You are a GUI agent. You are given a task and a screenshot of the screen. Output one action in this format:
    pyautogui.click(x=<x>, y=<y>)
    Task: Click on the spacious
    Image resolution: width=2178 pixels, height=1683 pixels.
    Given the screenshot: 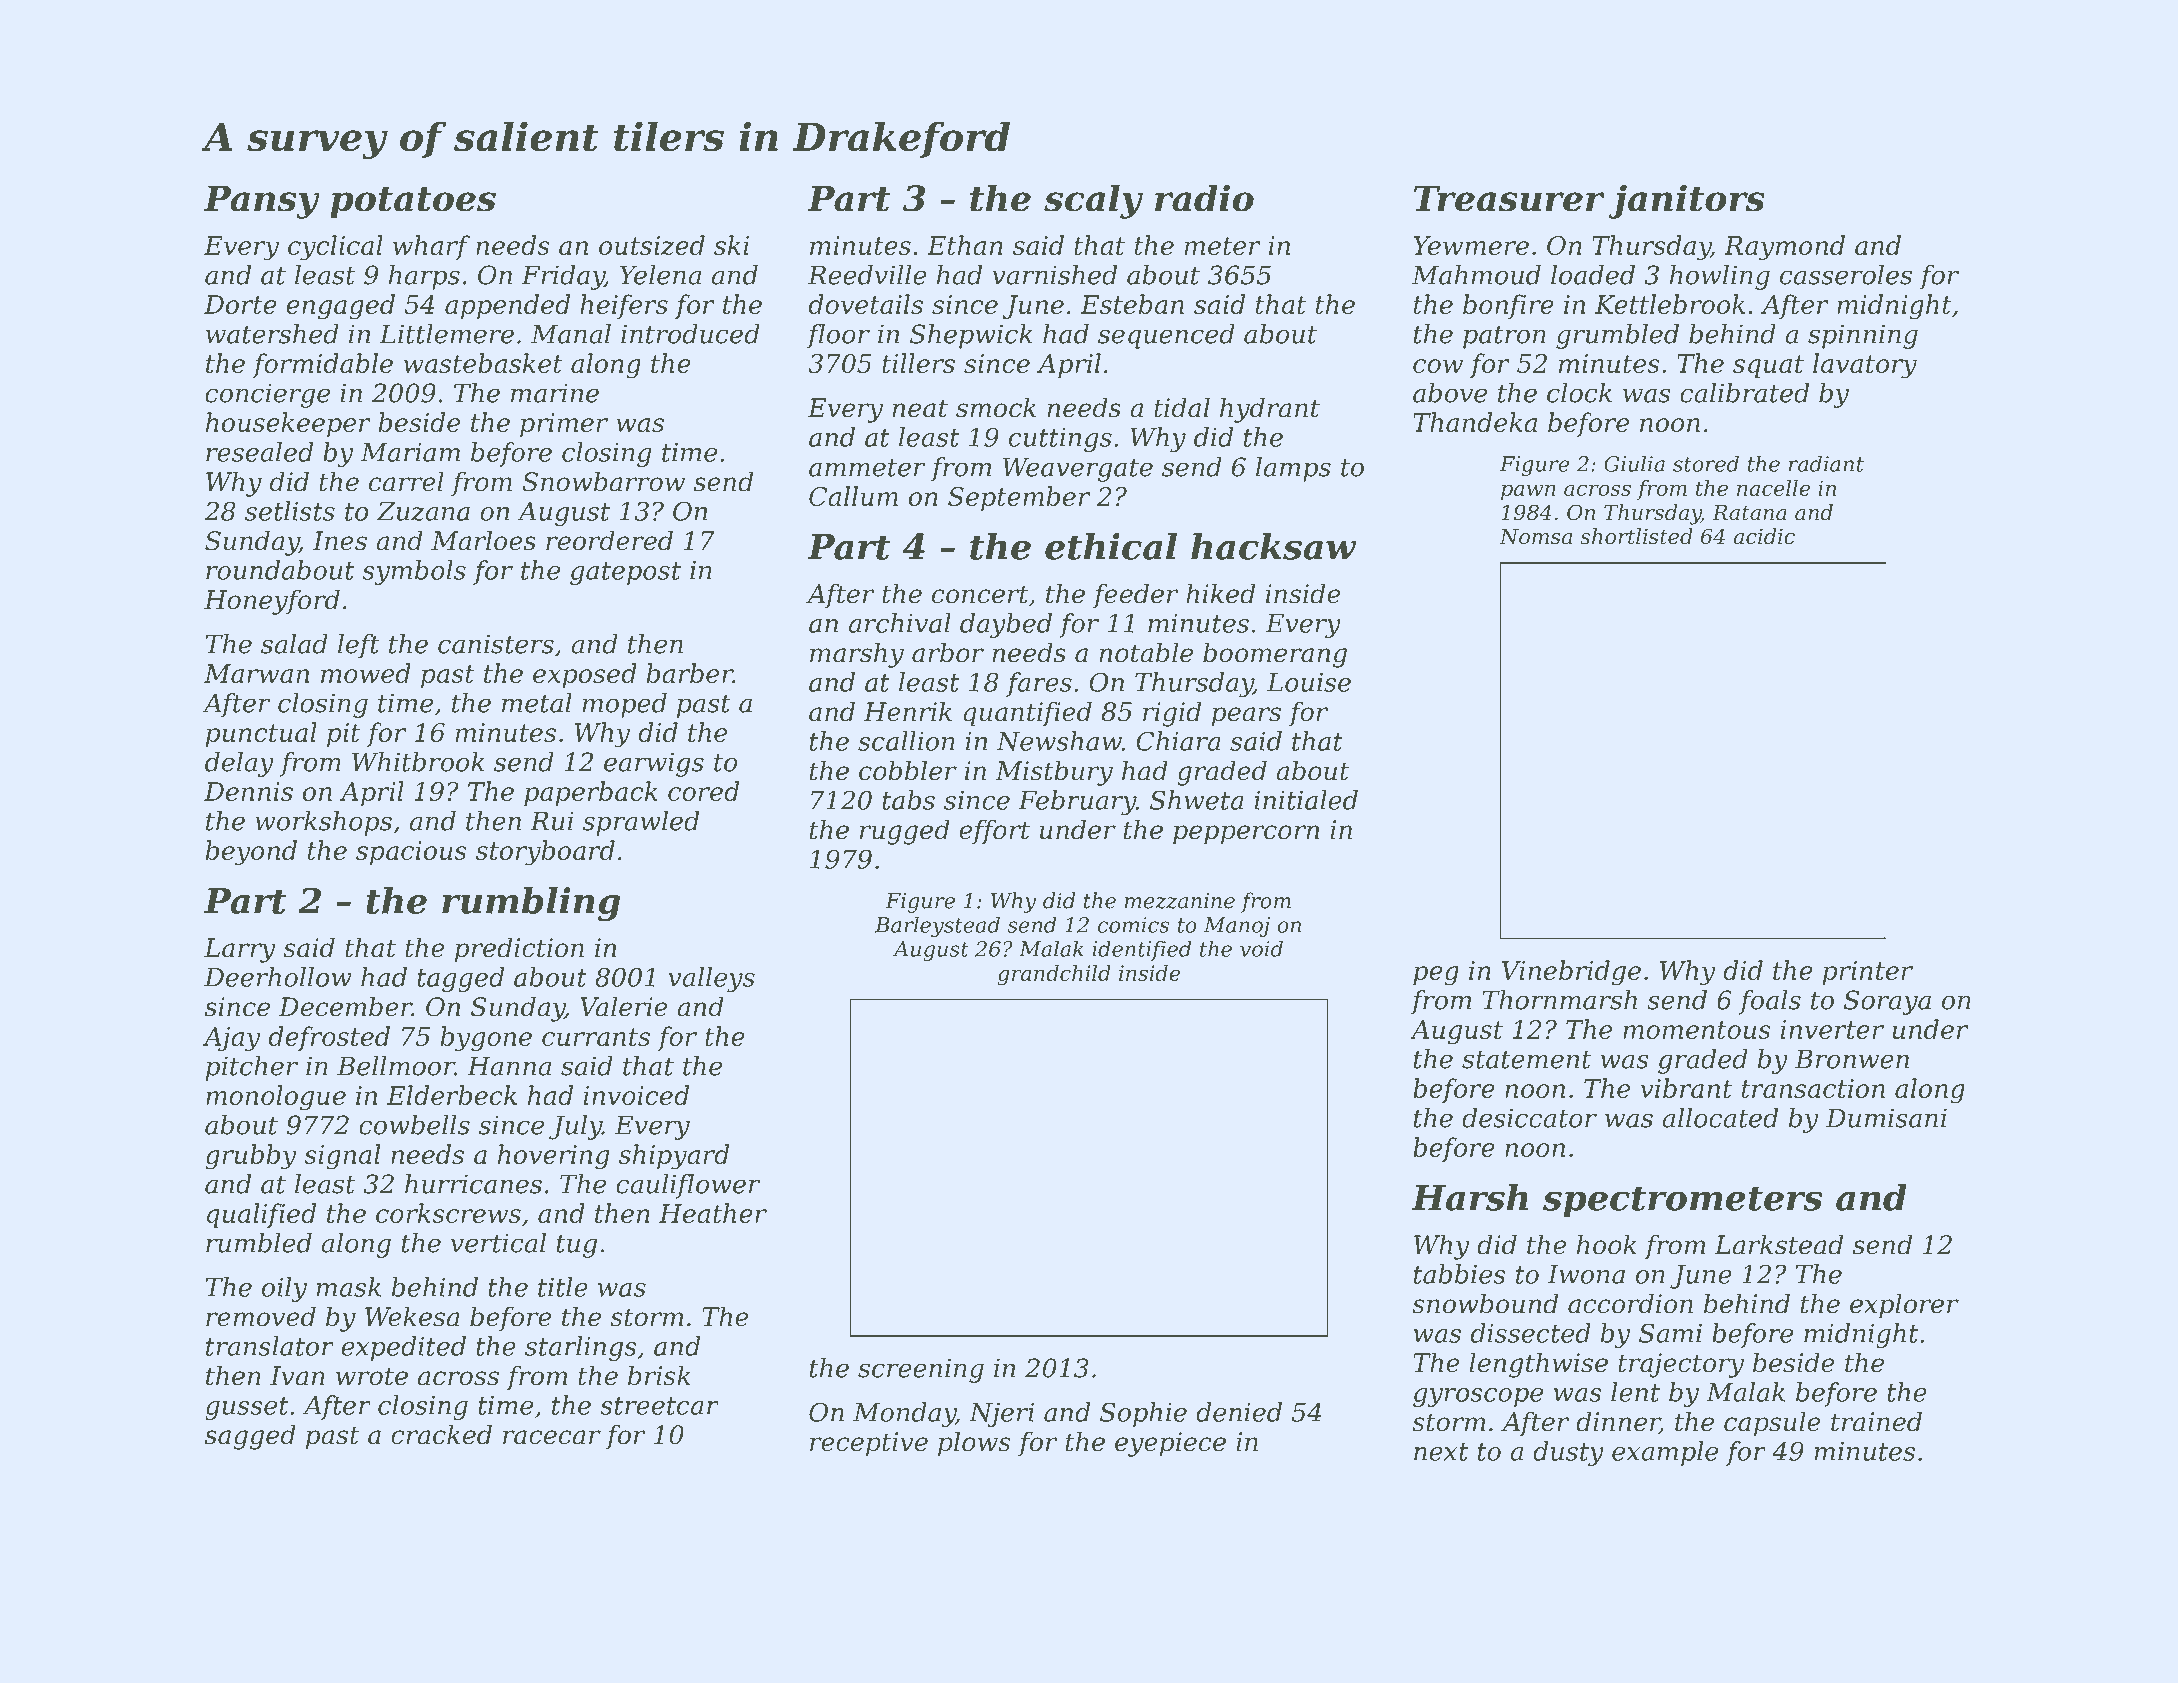 What is the action you would take?
    pyautogui.click(x=411, y=853)
